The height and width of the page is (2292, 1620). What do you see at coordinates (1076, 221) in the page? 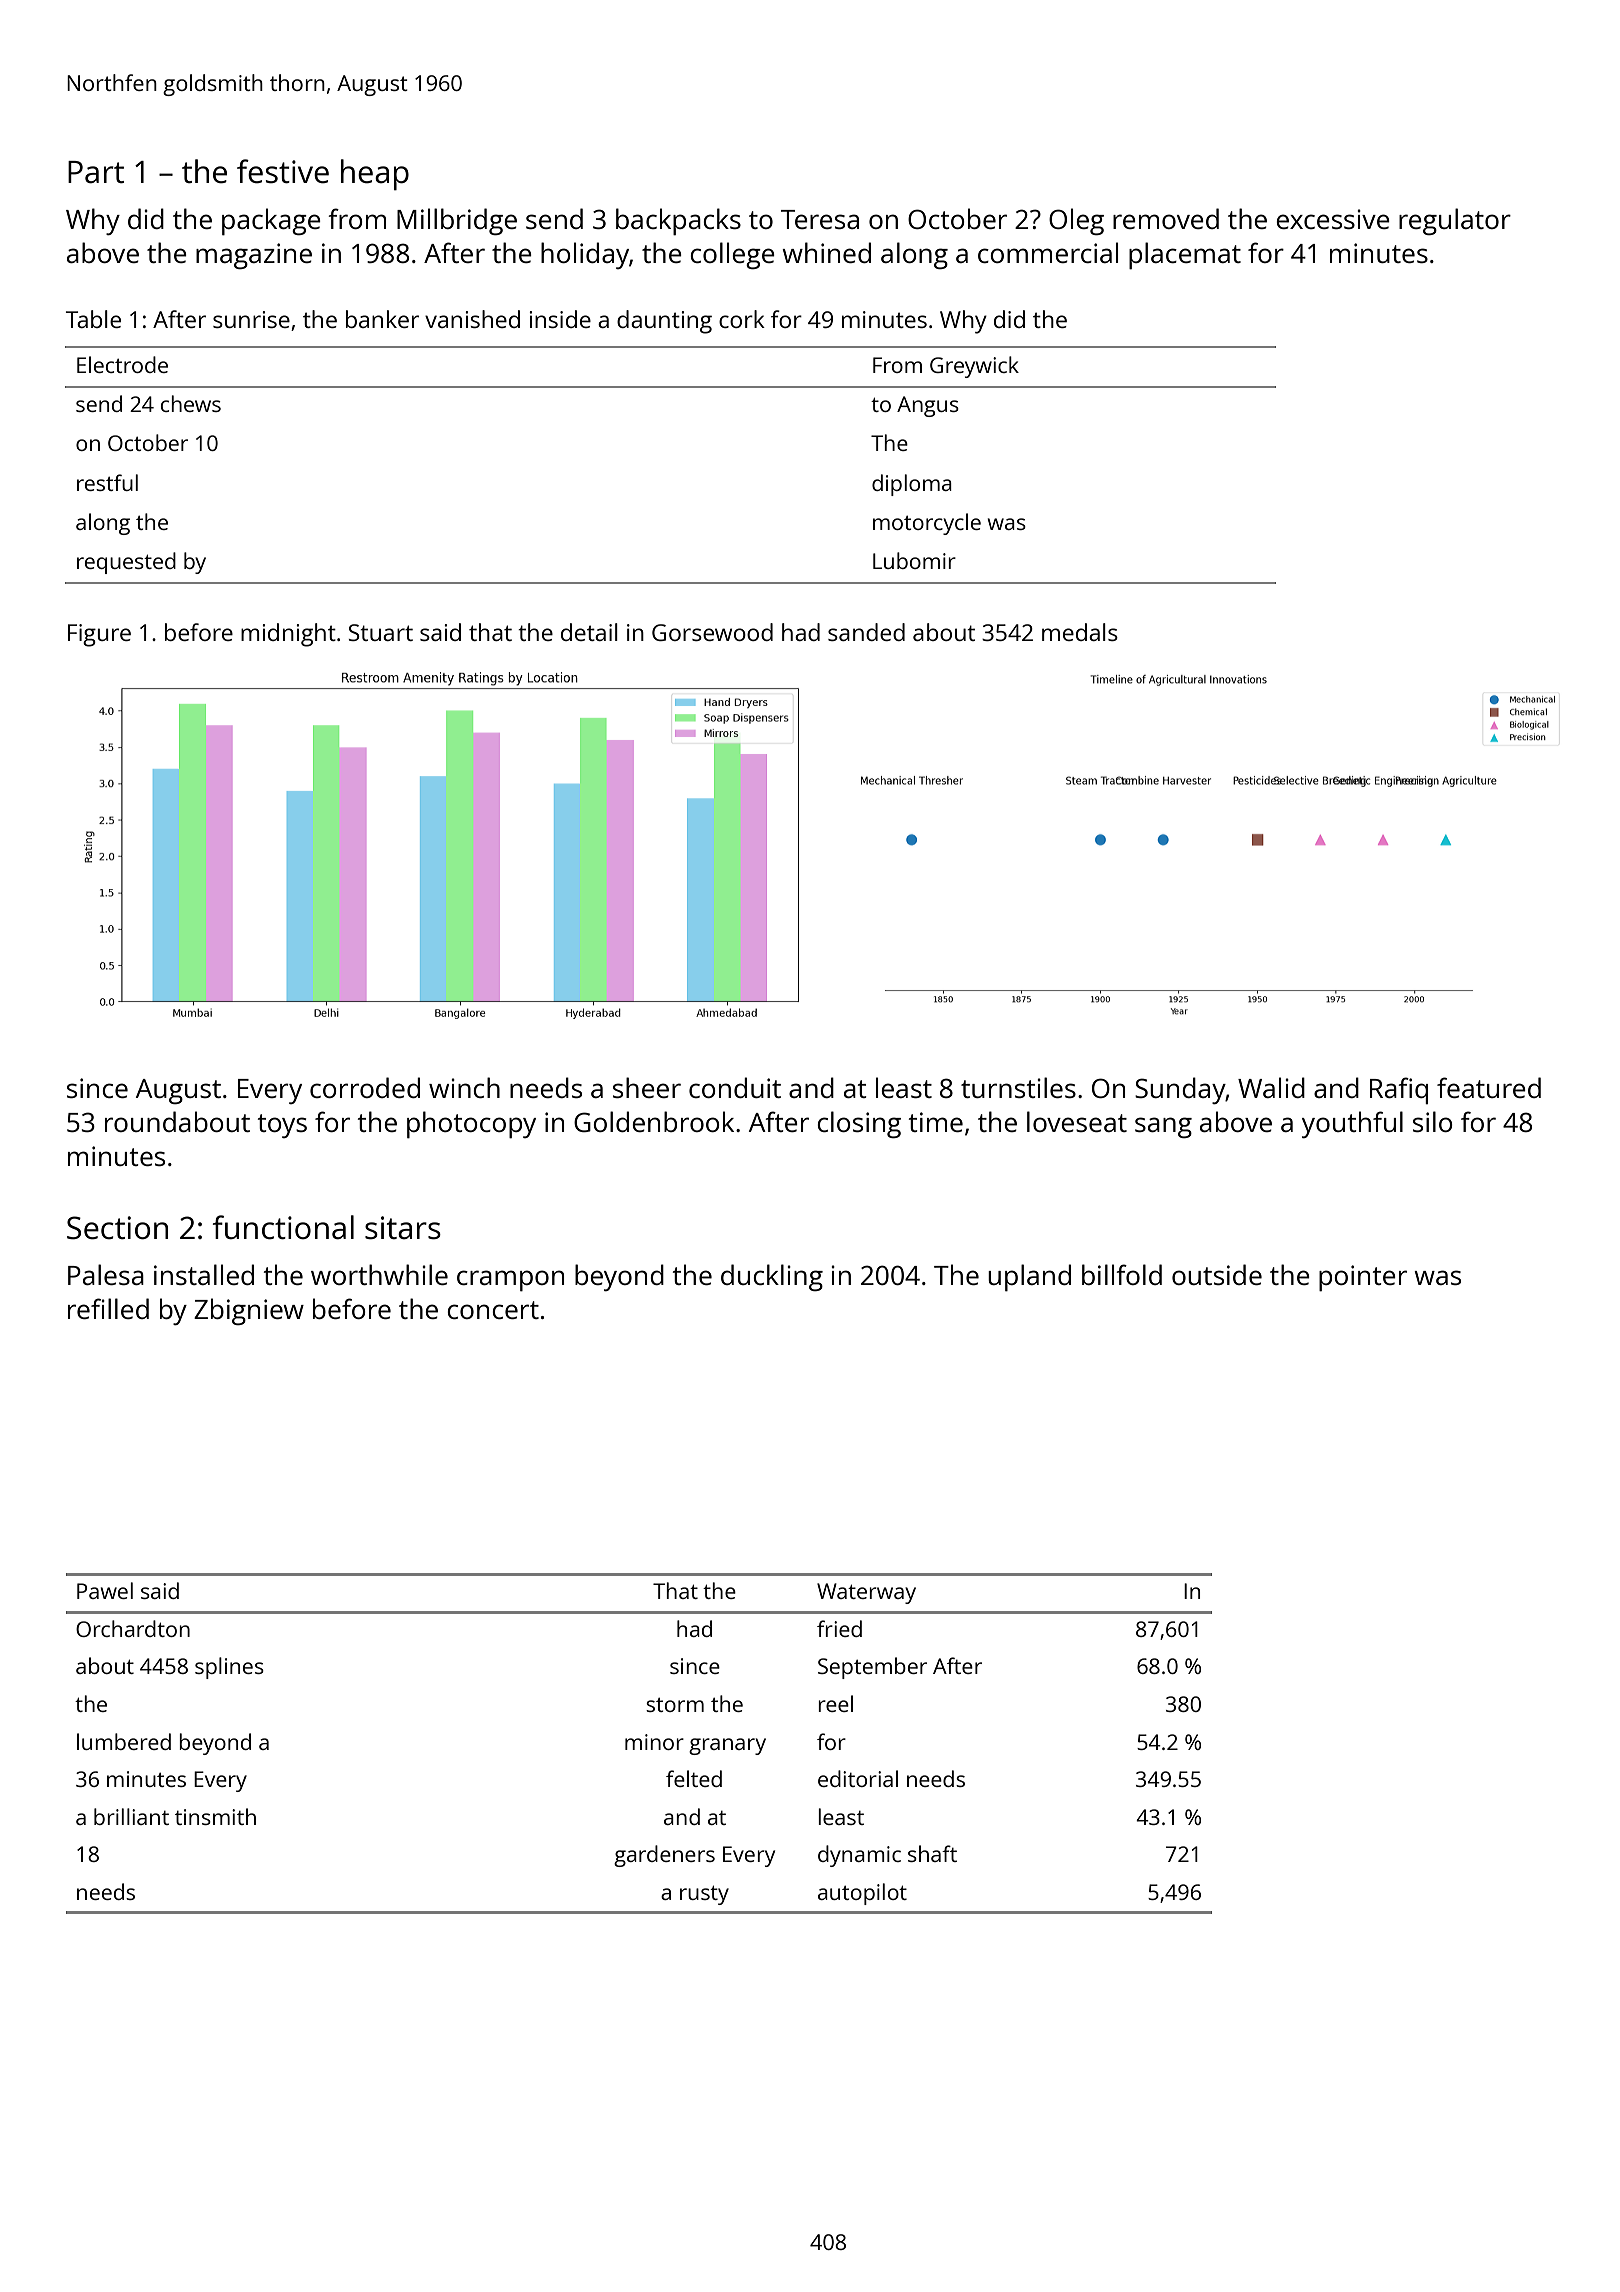
I see `Oleg` at bounding box center [1076, 221].
